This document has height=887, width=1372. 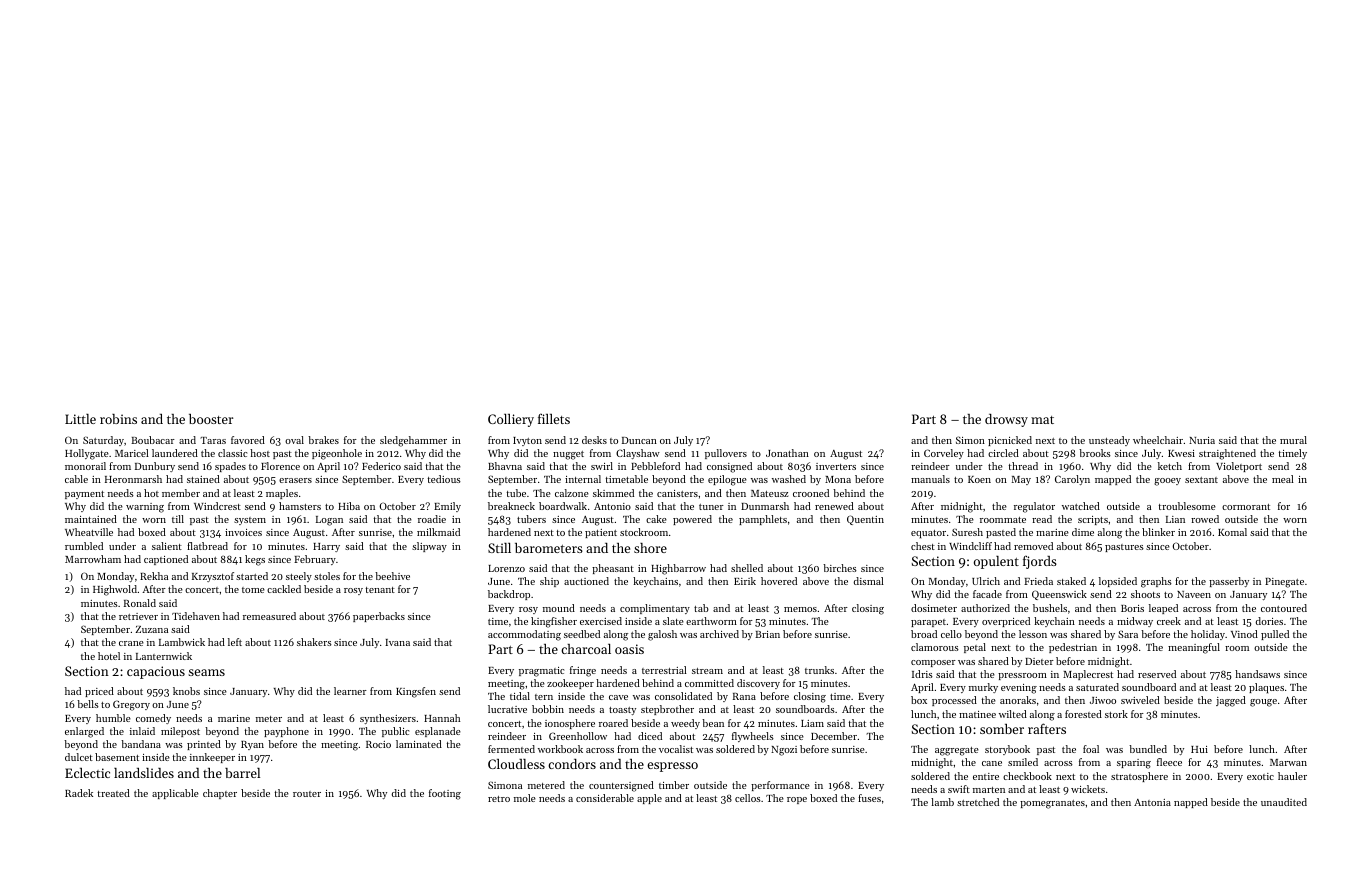 What do you see at coordinates (1040, 562) in the document?
I see `fjords` at bounding box center [1040, 562].
